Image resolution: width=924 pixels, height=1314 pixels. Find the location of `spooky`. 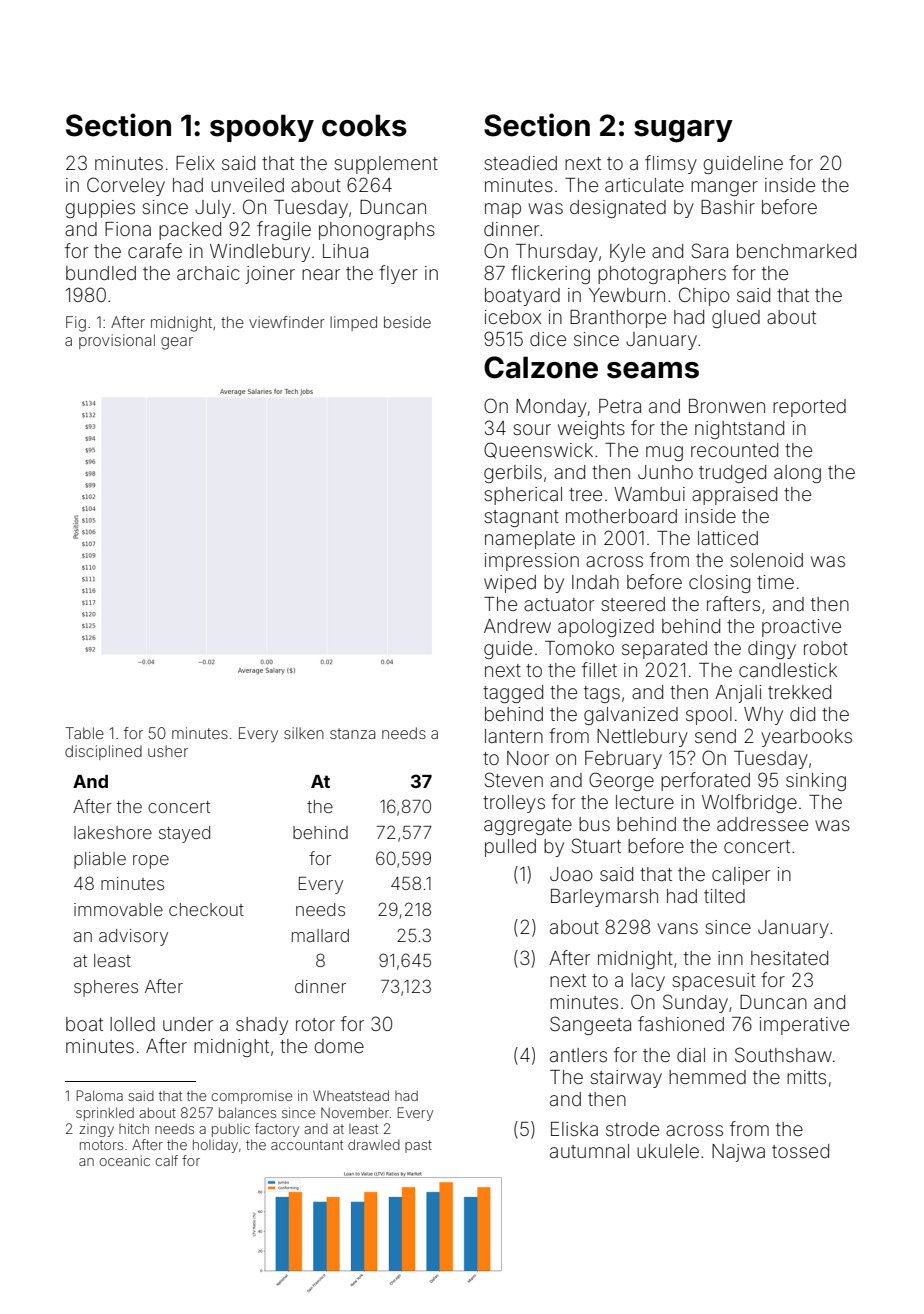

spooky is located at coordinates (262, 128).
